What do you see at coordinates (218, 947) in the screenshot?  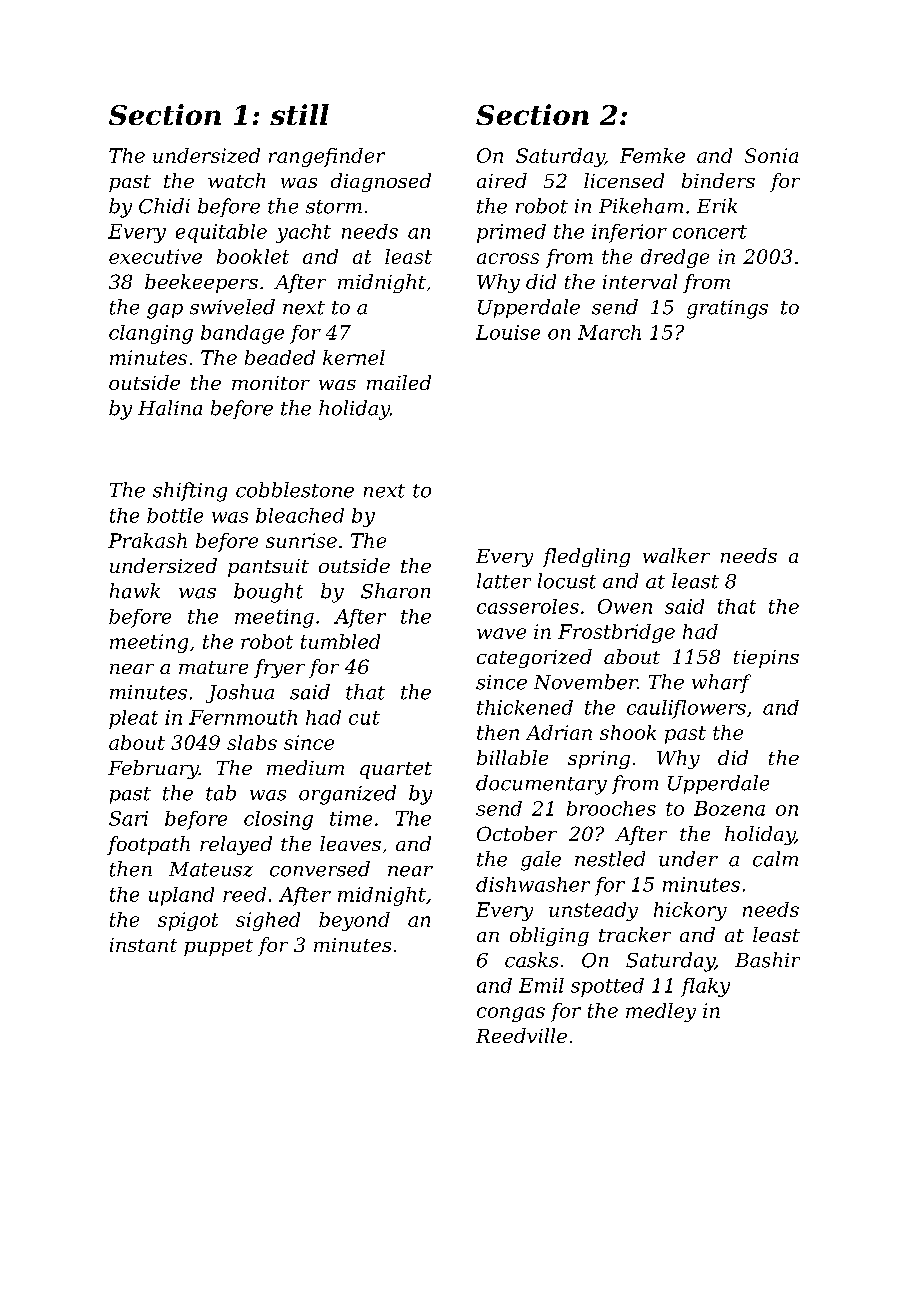 I see `puppet` at bounding box center [218, 947].
